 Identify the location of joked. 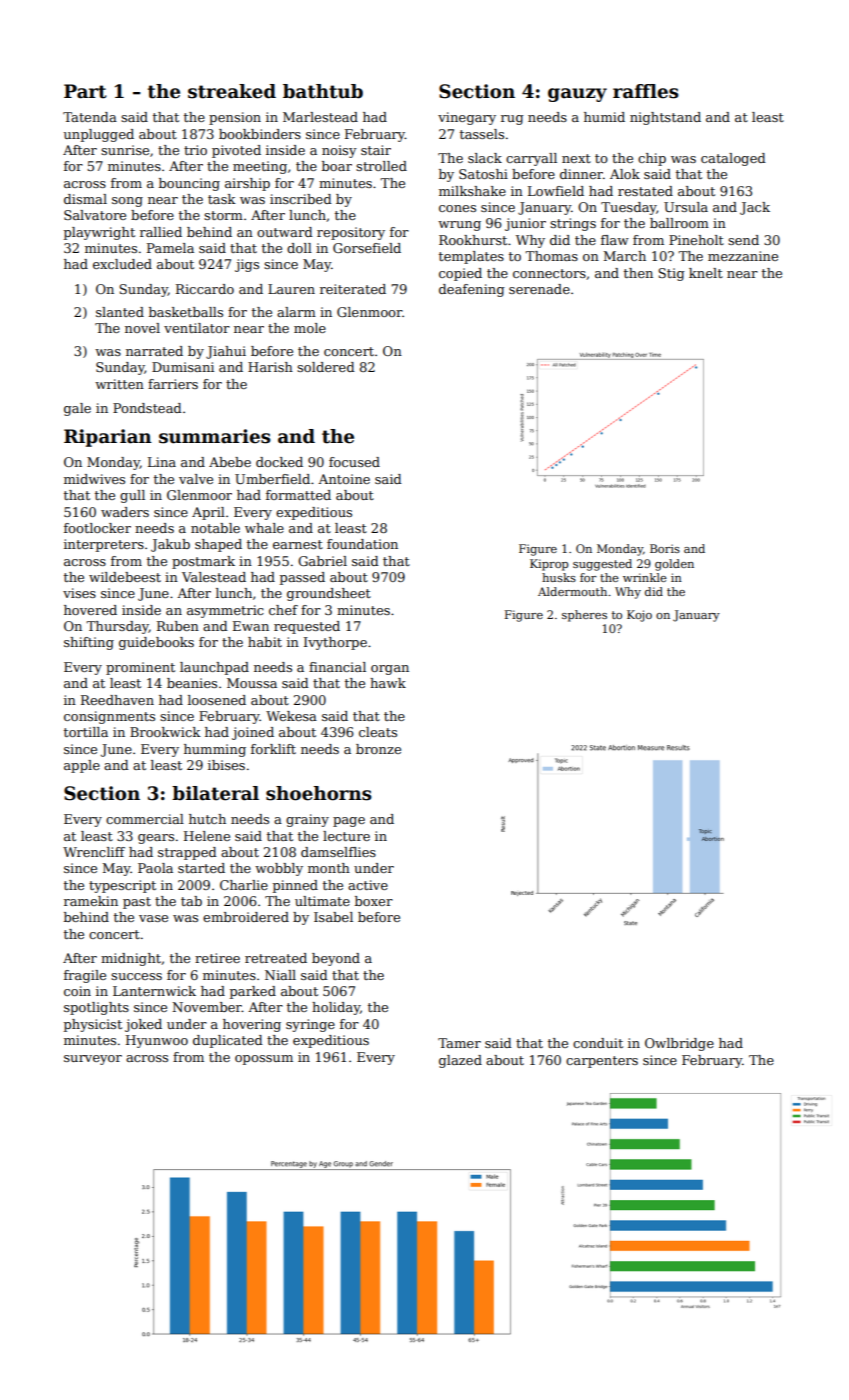
(143, 1025).
